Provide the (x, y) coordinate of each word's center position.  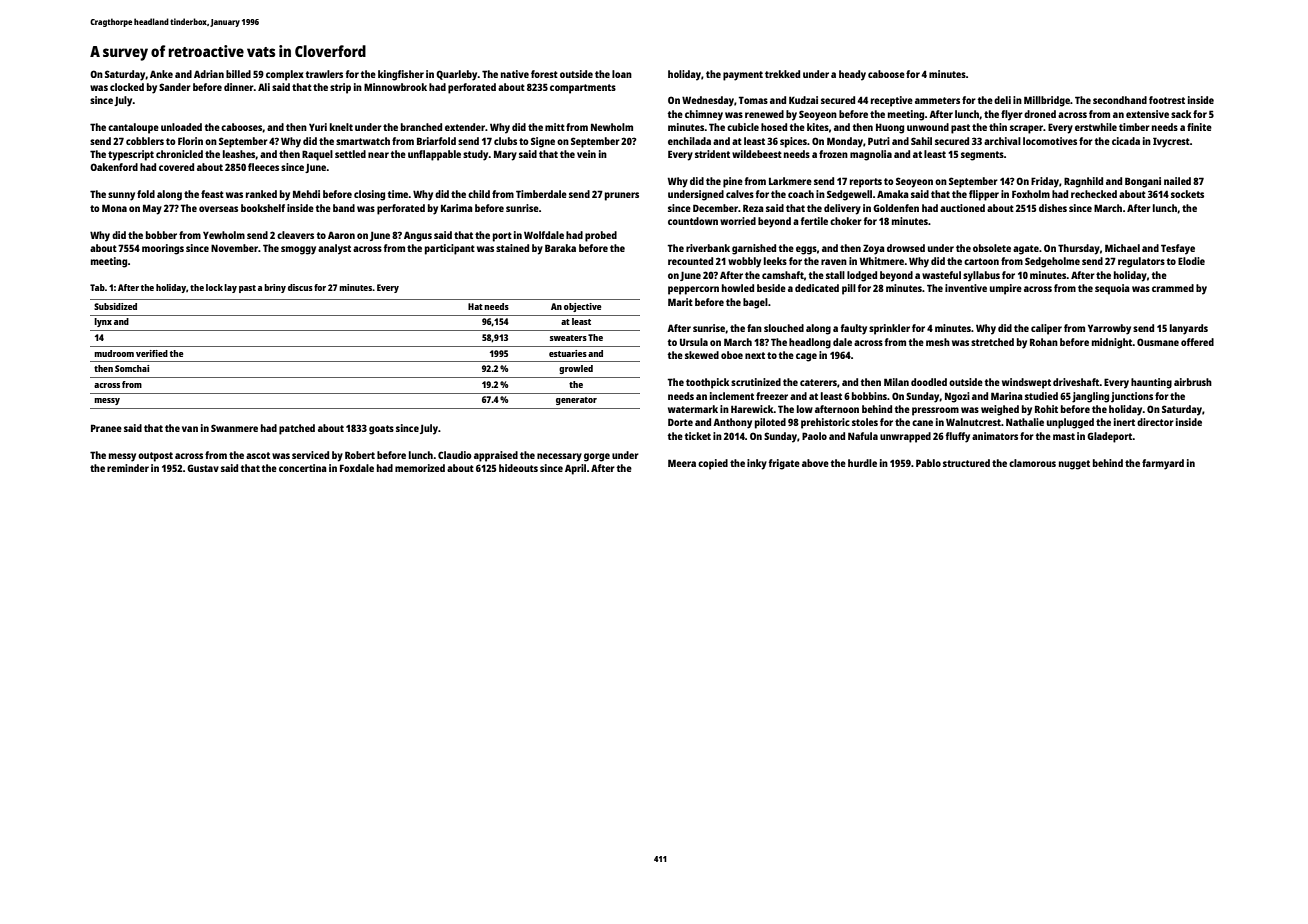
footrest (1167, 100)
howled (738, 288)
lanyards (1189, 329)
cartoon (981, 261)
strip (340, 88)
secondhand (1120, 100)
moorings (163, 249)
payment (743, 76)
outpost (155, 457)
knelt (341, 127)
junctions (1132, 397)
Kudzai (803, 100)
